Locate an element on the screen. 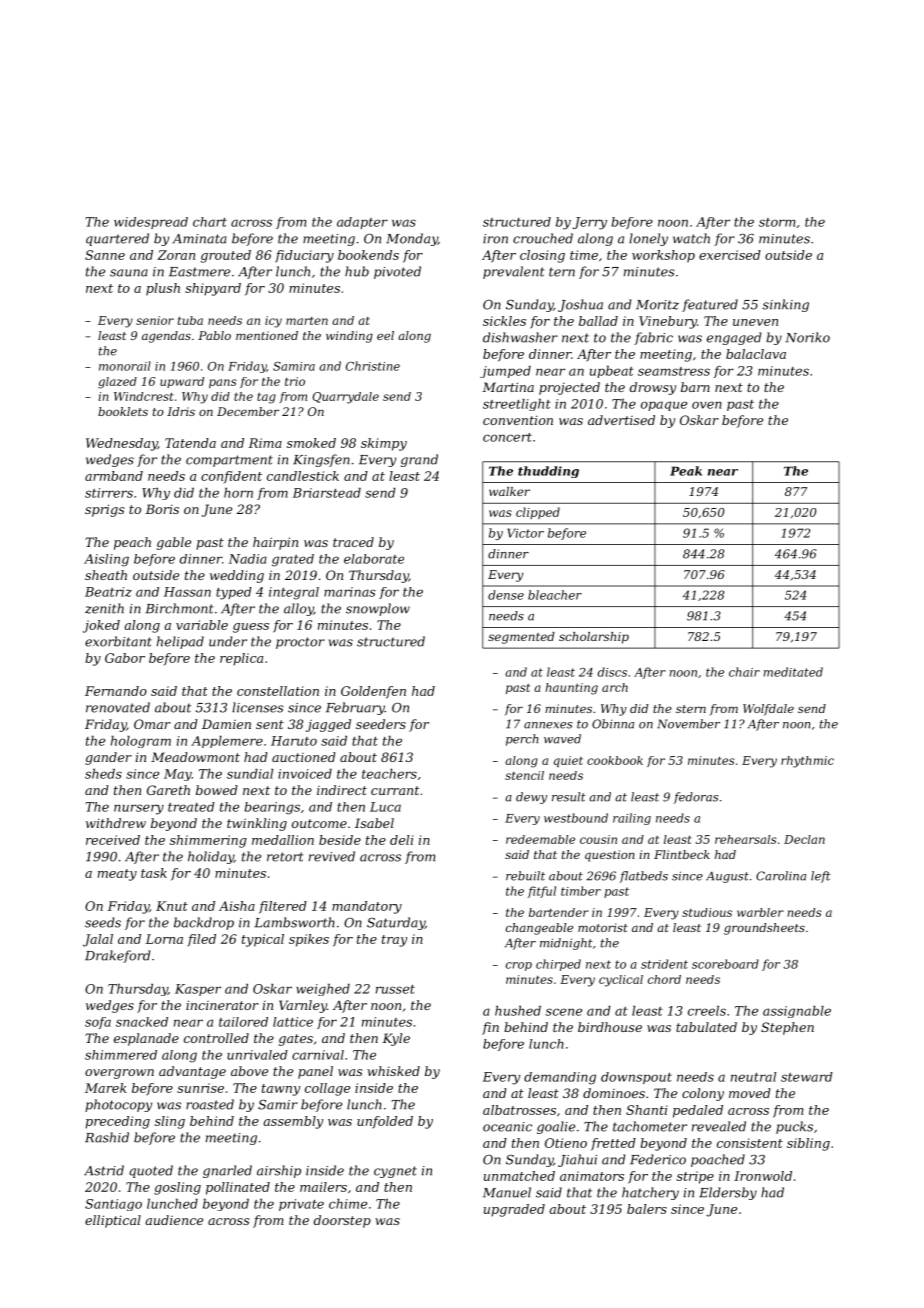  proctor is located at coordinates (300, 643).
